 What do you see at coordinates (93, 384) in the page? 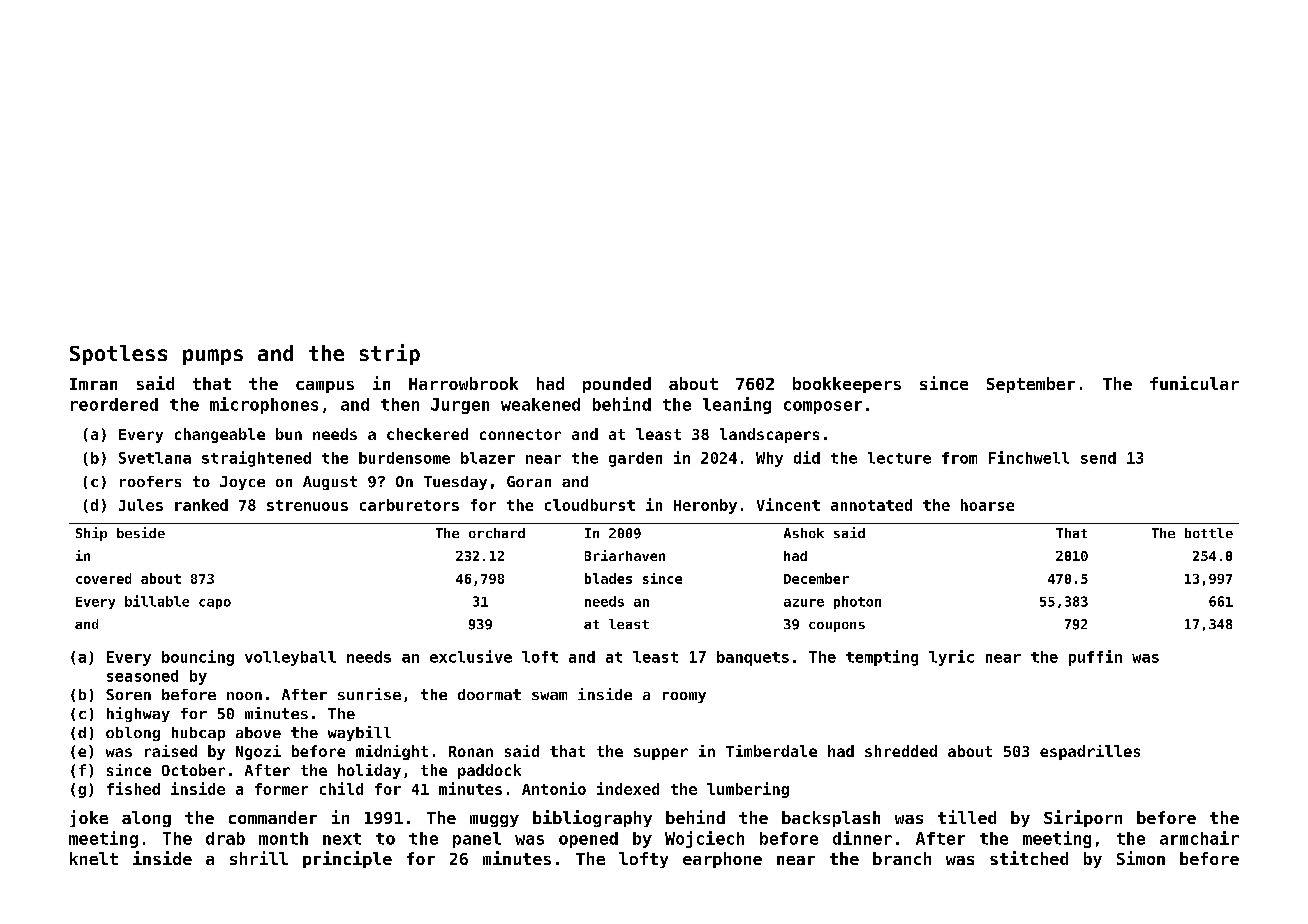
I see `Imran` at bounding box center [93, 384].
